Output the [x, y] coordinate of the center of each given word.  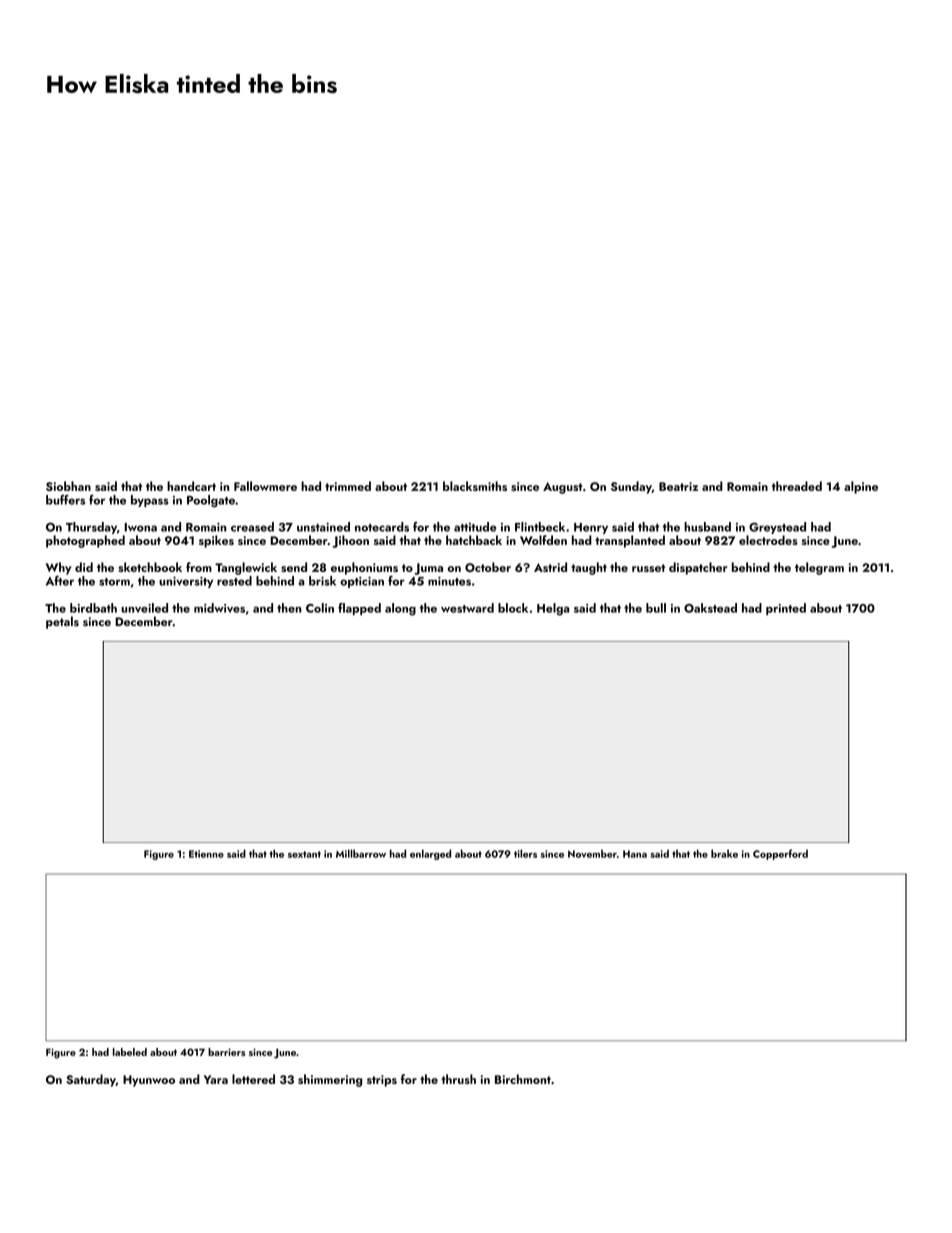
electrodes [768, 540]
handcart [191, 486]
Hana [635, 854]
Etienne [206, 854]
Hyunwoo [149, 1081]
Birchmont [523, 1079]
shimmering [330, 1080]
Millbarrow [361, 853]
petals [62, 622]
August [563, 488]
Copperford [780, 854]
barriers [226, 1052]
